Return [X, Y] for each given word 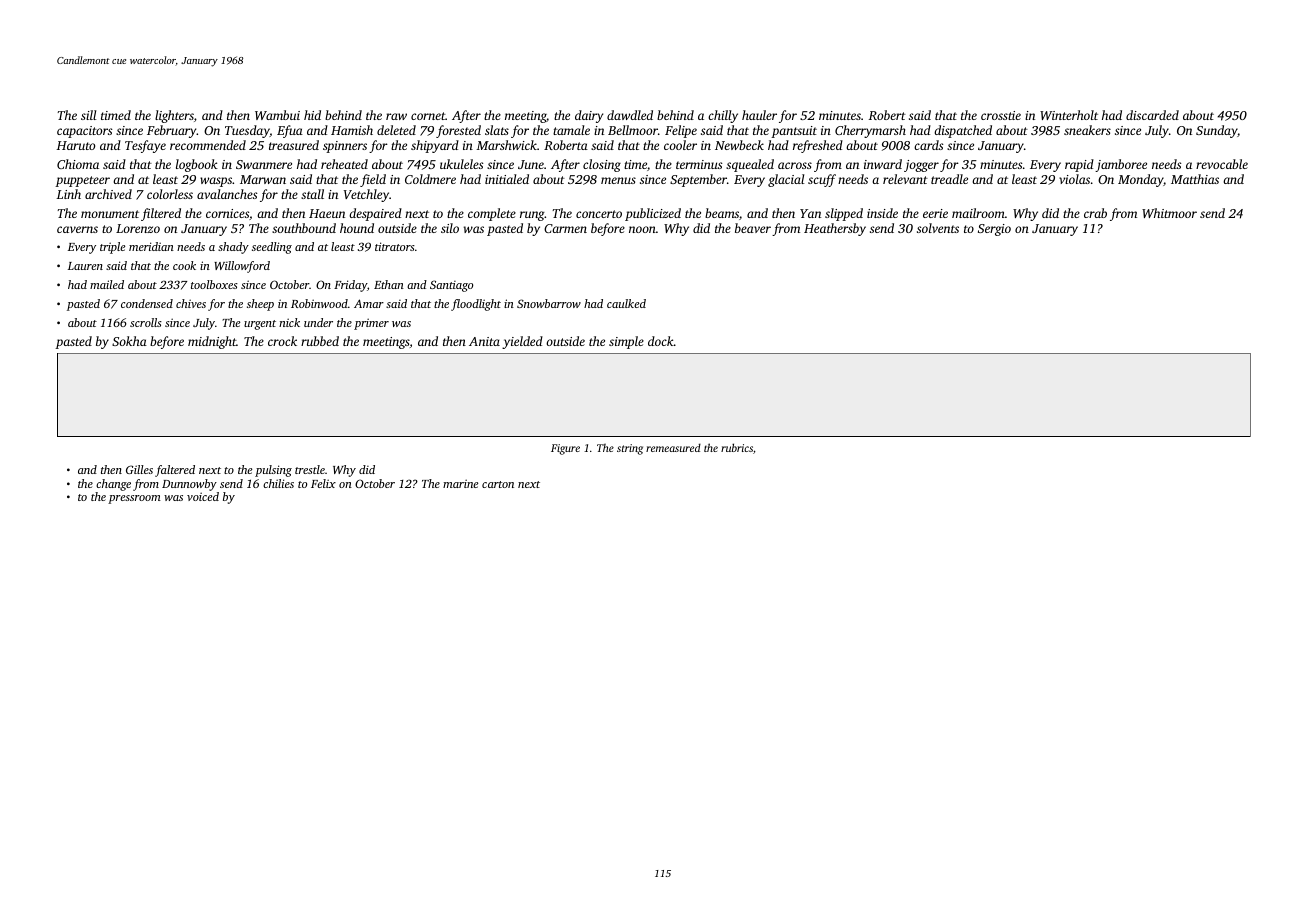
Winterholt [1069, 115]
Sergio [994, 230]
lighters [174, 116]
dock [661, 341]
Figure [565, 449]
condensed [147, 303]
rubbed [320, 341]
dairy [589, 116]
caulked [626, 303]
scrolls [146, 322]
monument [110, 214]
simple [626, 342]
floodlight [476, 305]
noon [642, 229]
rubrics [737, 447]
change [113, 485]
